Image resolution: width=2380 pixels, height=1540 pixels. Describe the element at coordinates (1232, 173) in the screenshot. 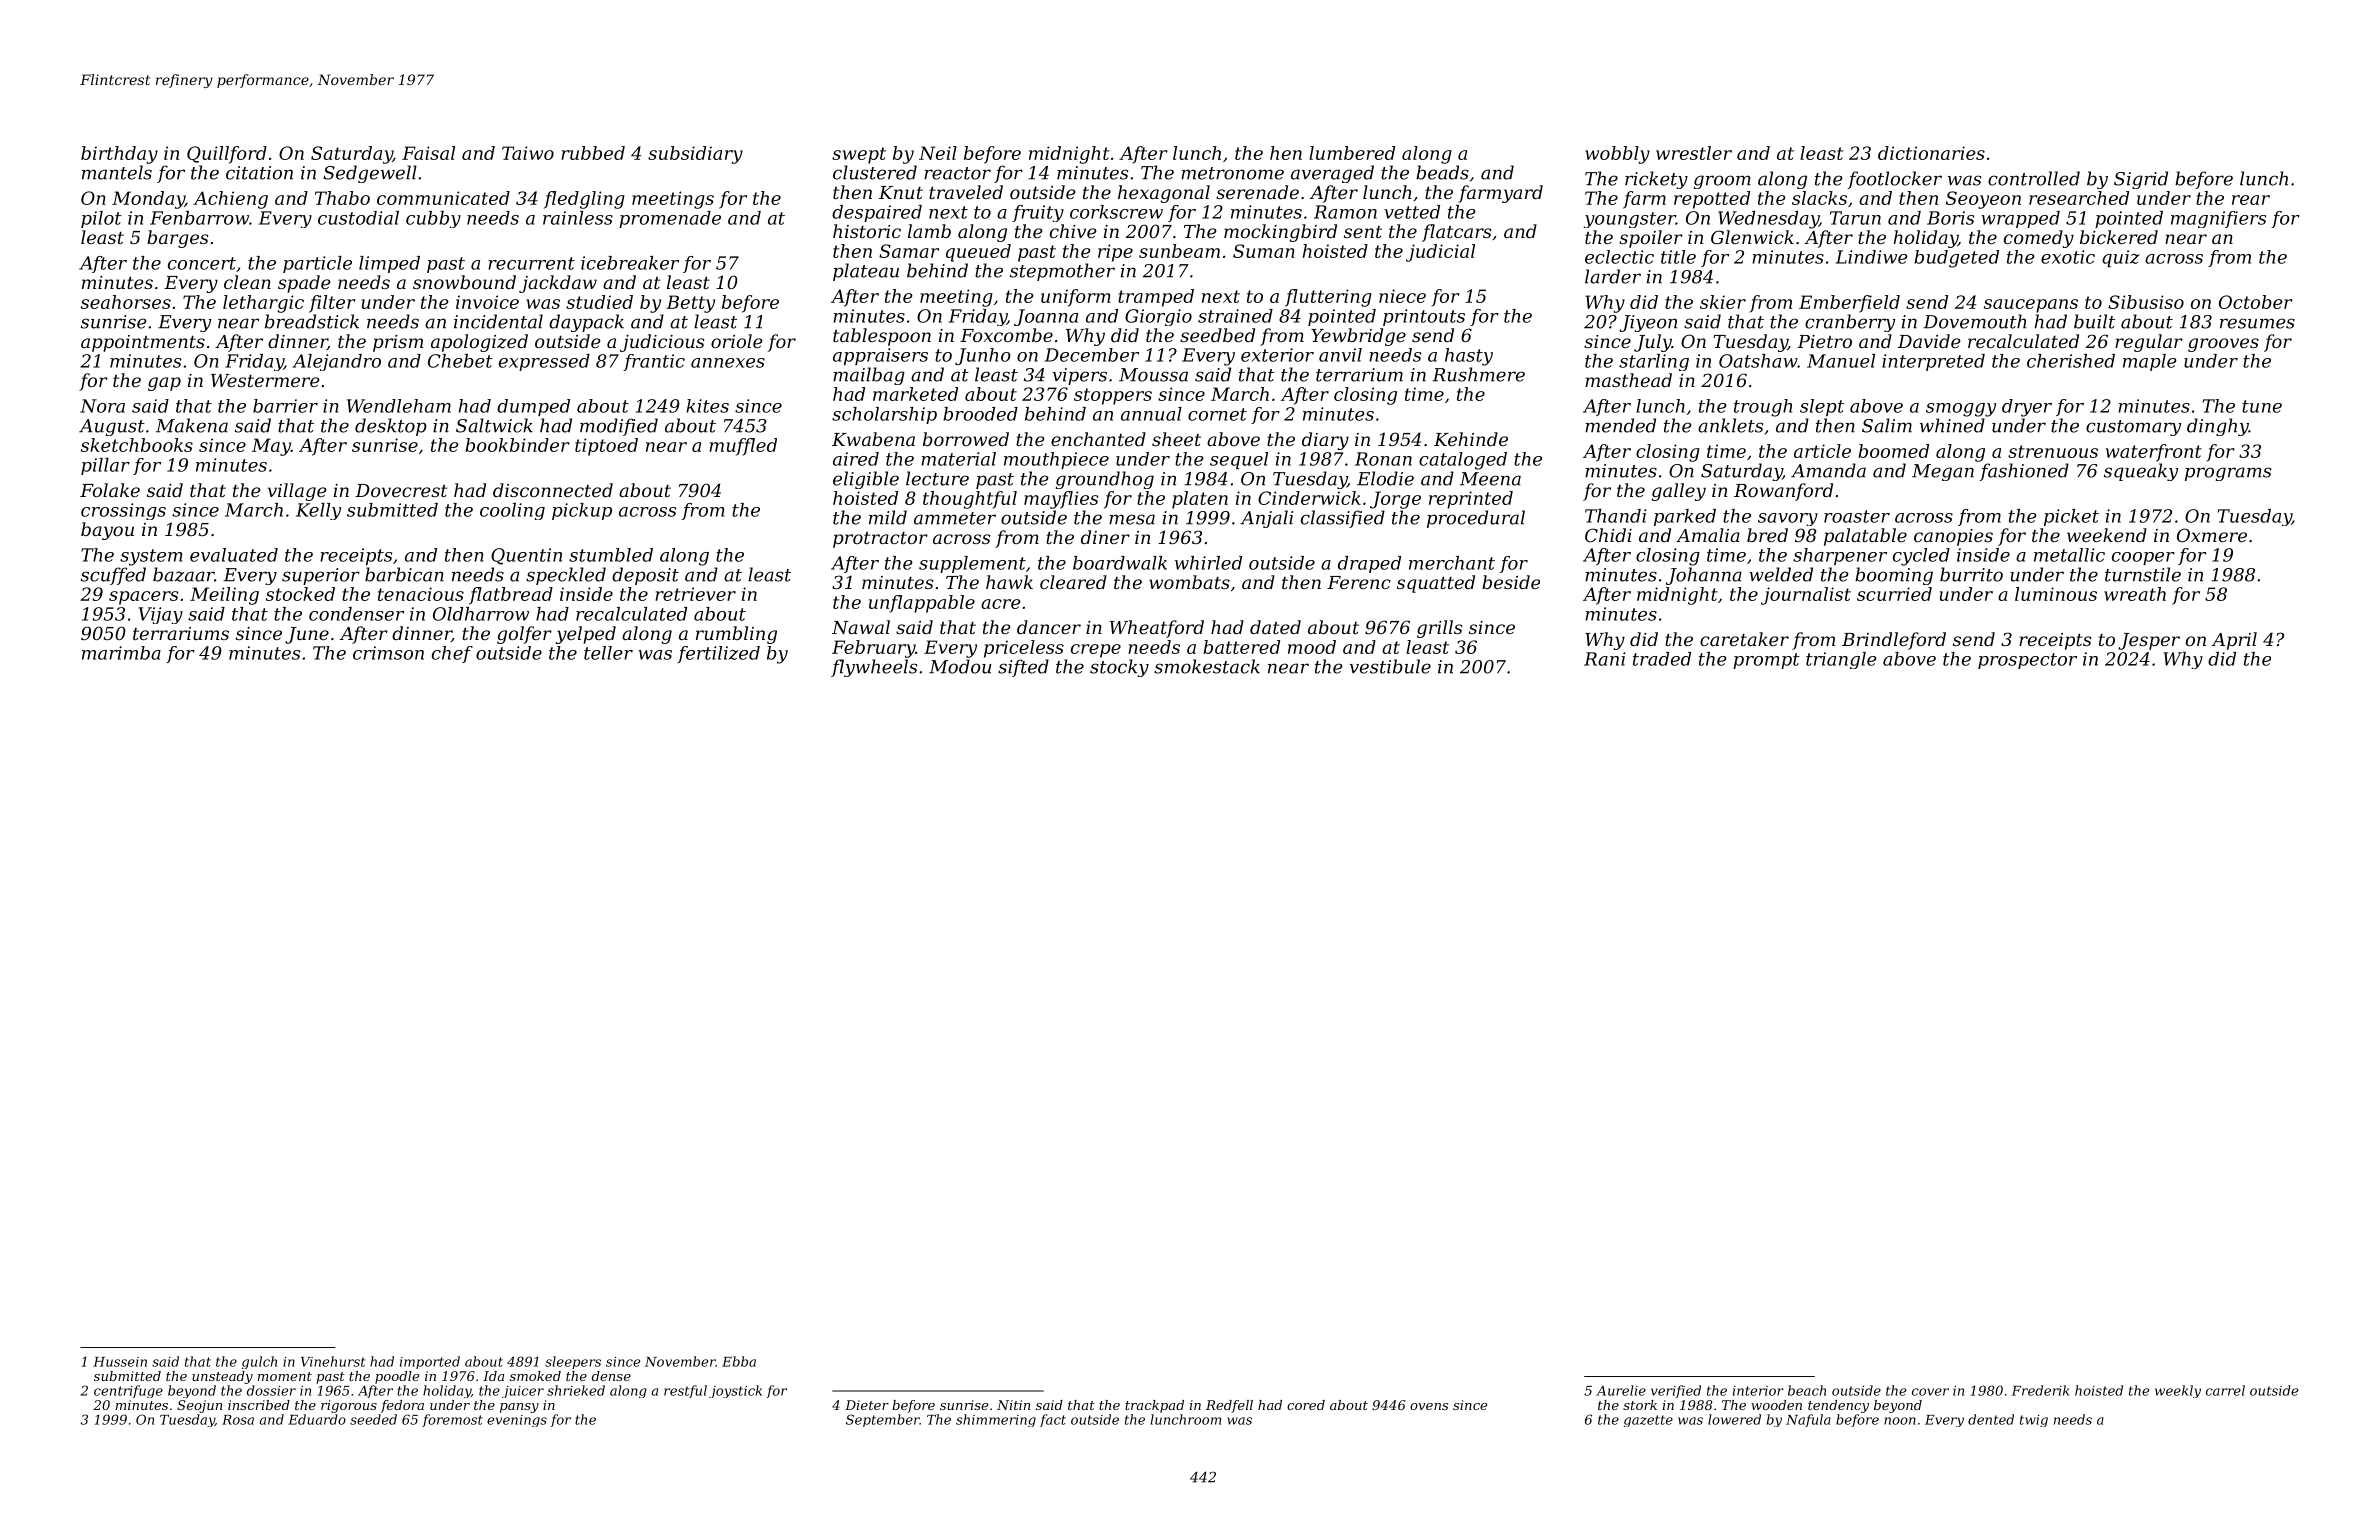

I see `metronome` at that location.
